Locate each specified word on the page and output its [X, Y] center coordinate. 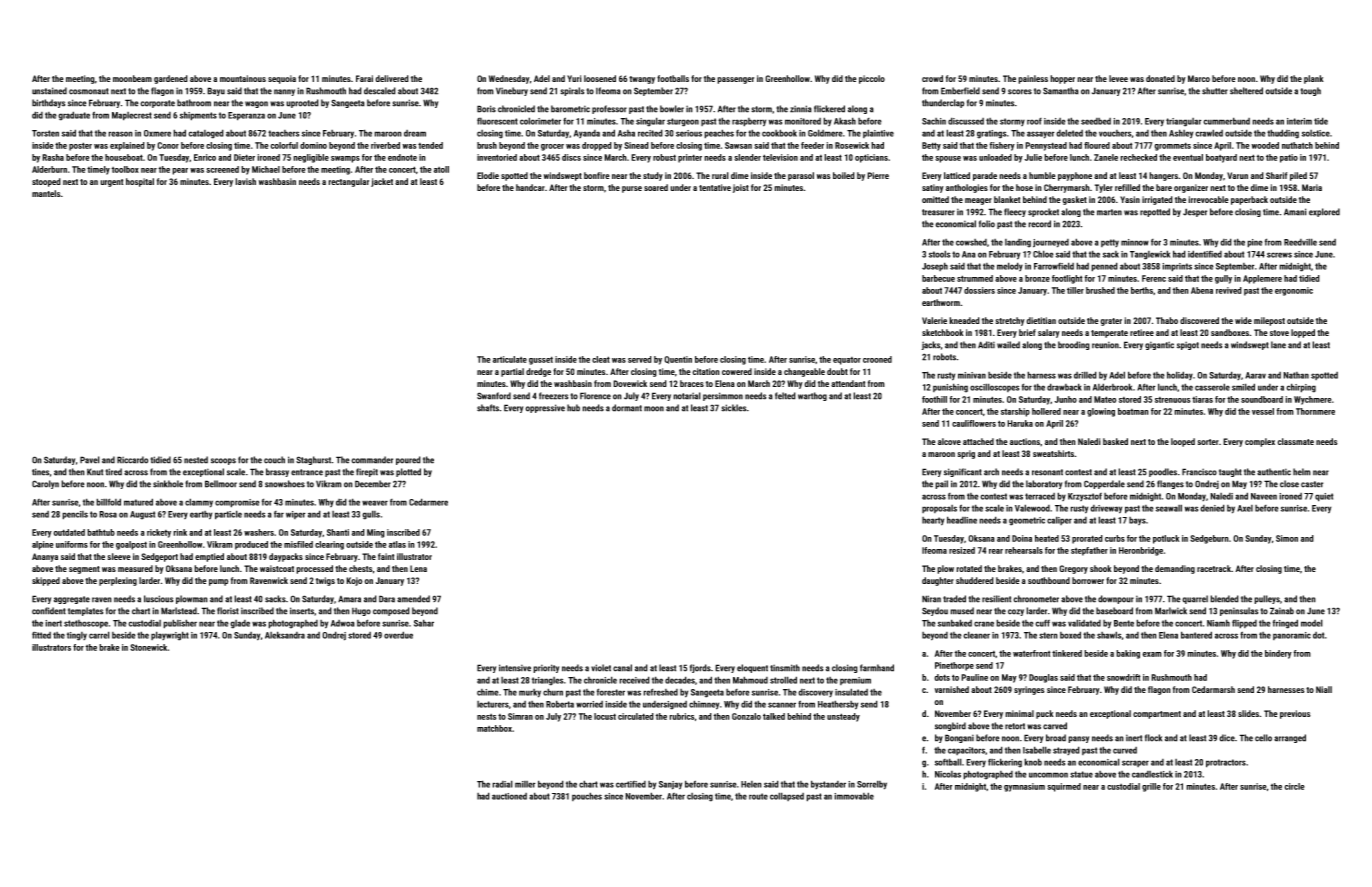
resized [962, 550]
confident [49, 611]
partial [512, 372]
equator [847, 361]
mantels [46, 193]
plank [1314, 79]
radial [502, 784]
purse [632, 189]
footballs [673, 78]
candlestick [1152, 774]
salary [1049, 333]
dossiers [979, 290]
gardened [171, 79]
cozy [1016, 612]
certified [631, 784]
